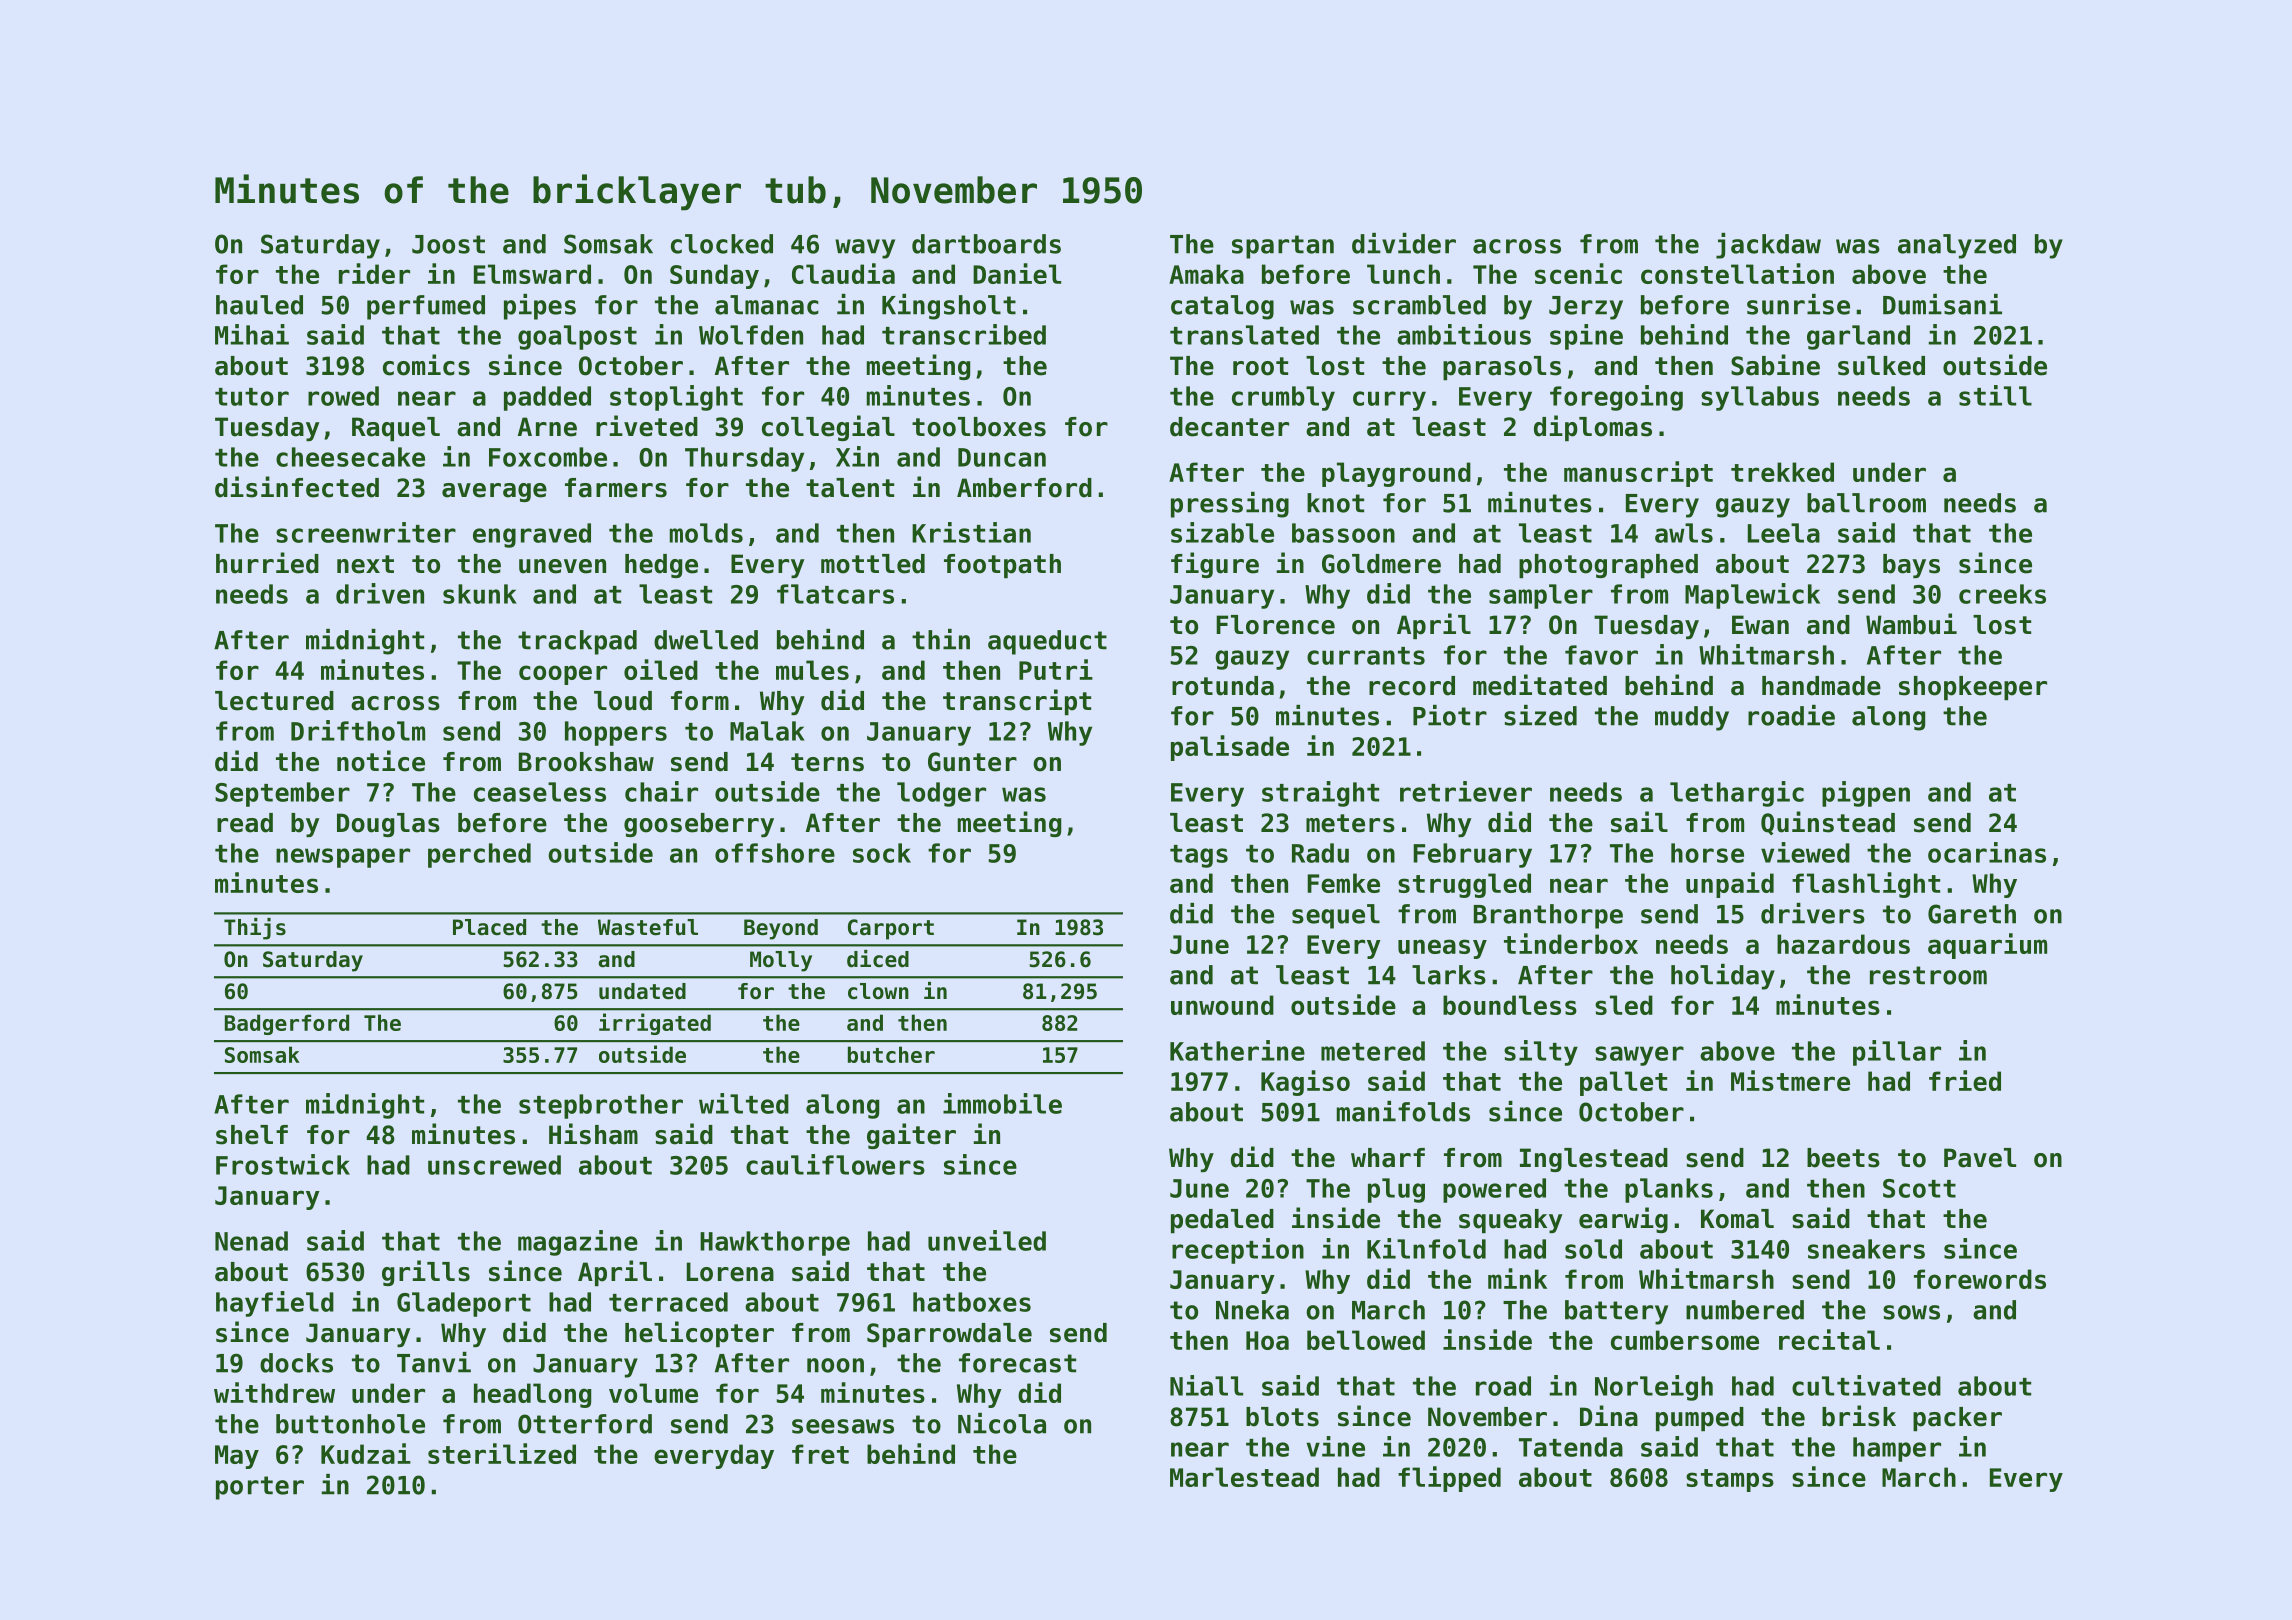 Image resolution: width=2292 pixels, height=1620 pixels. I want to click on clocked, so click(722, 244).
